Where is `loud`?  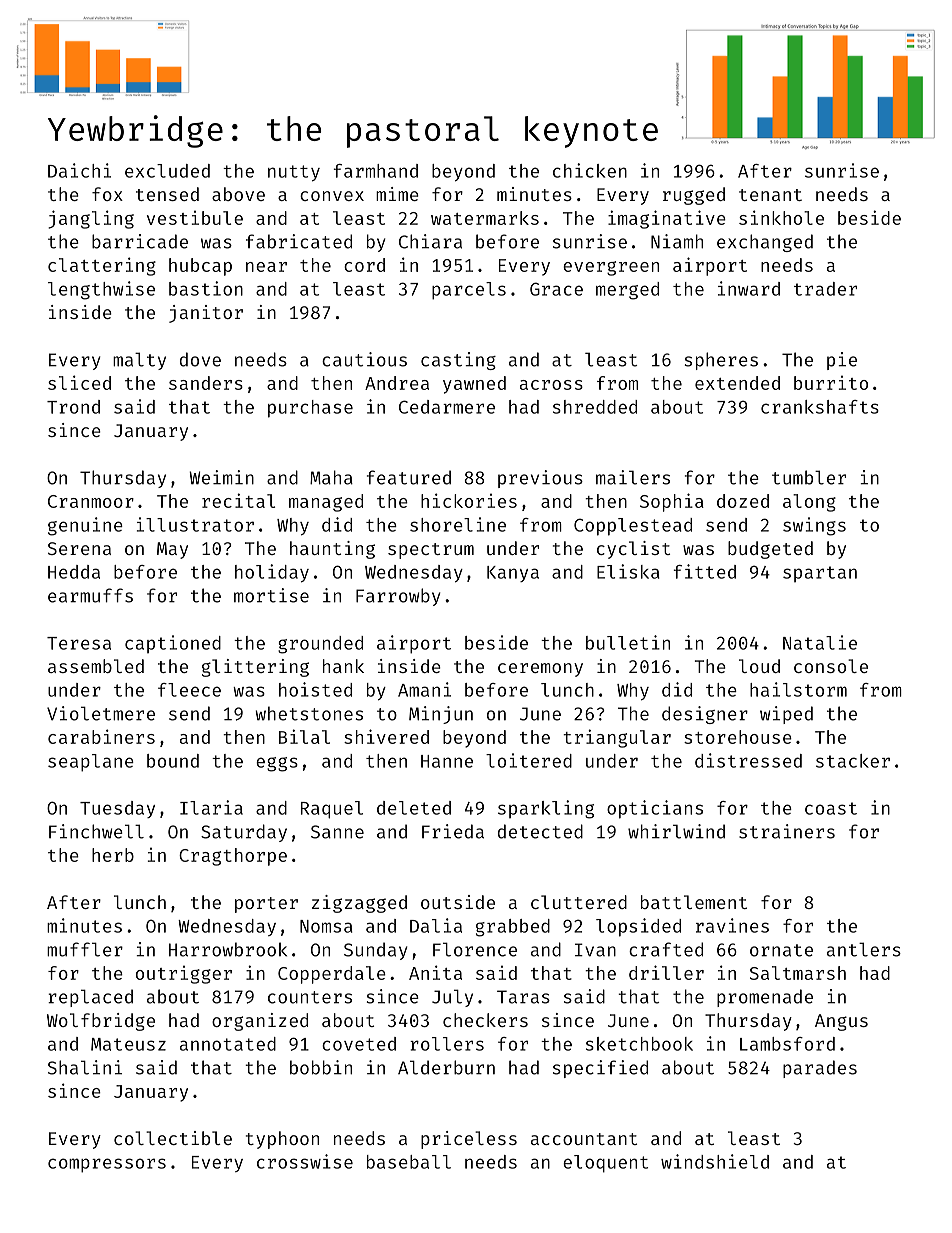
loud is located at coordinates (759, 666).
